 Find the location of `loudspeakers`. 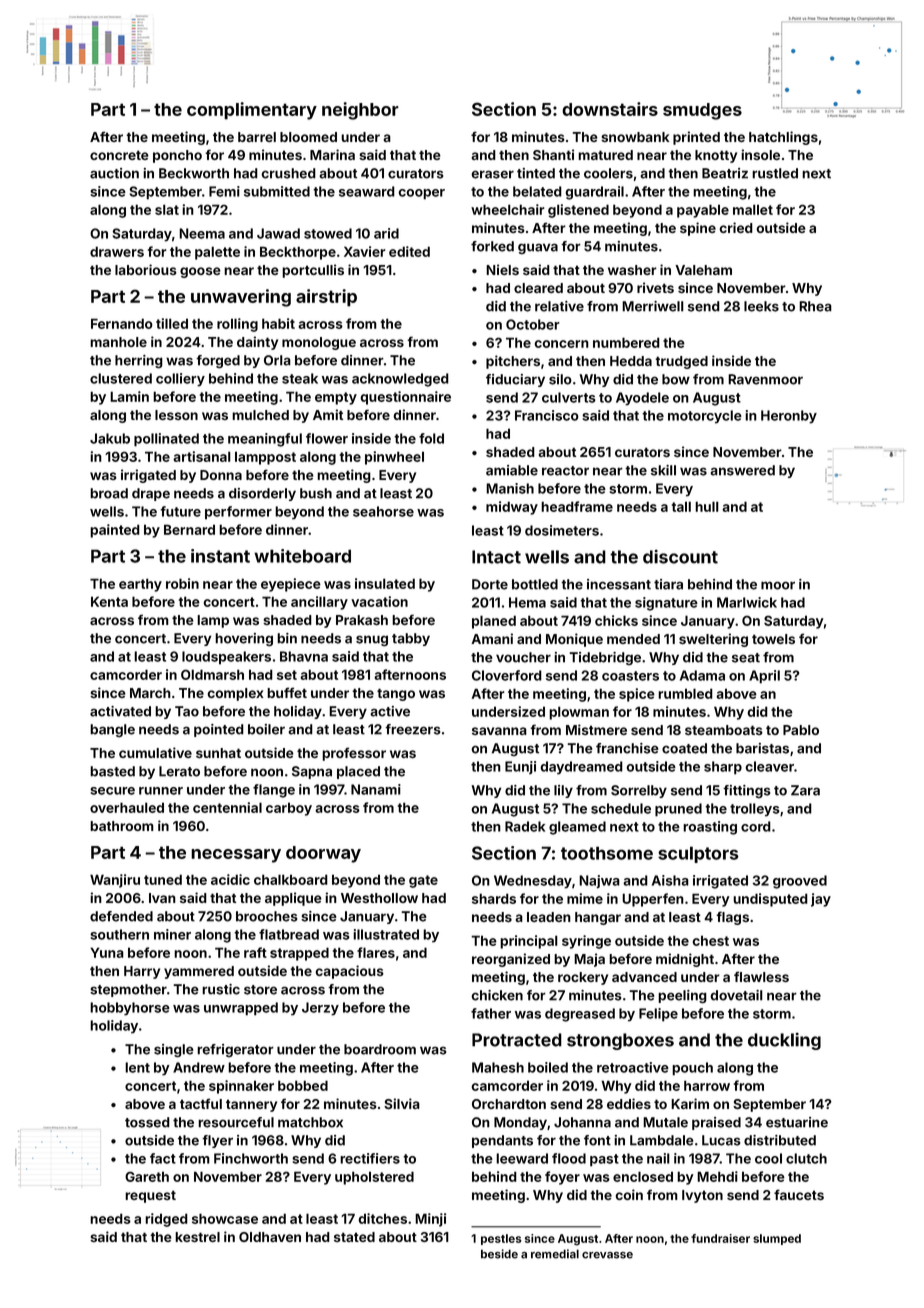

loudspeakers is located at coordinates (226, 657).
